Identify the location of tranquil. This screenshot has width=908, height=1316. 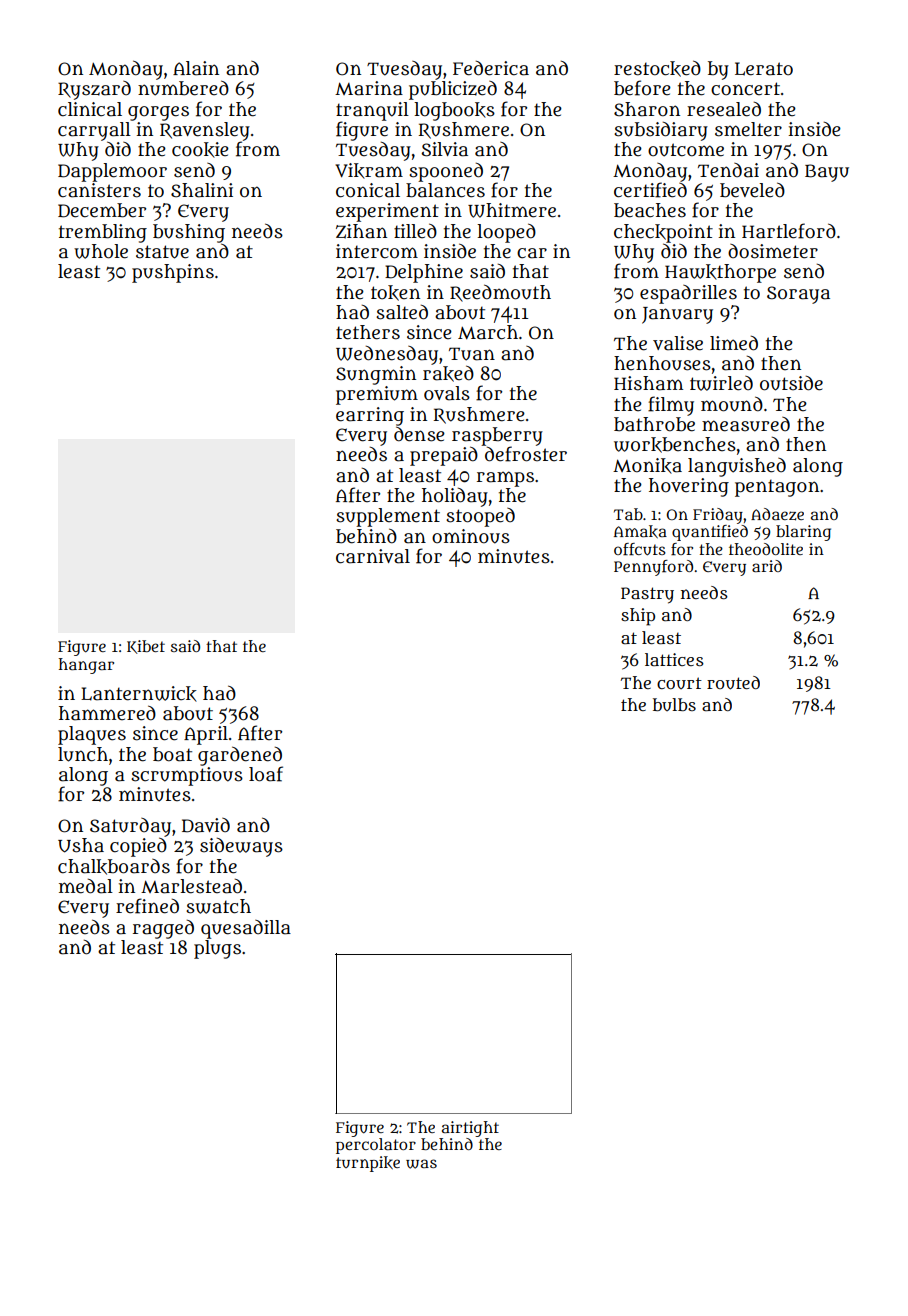
(372, 111).
